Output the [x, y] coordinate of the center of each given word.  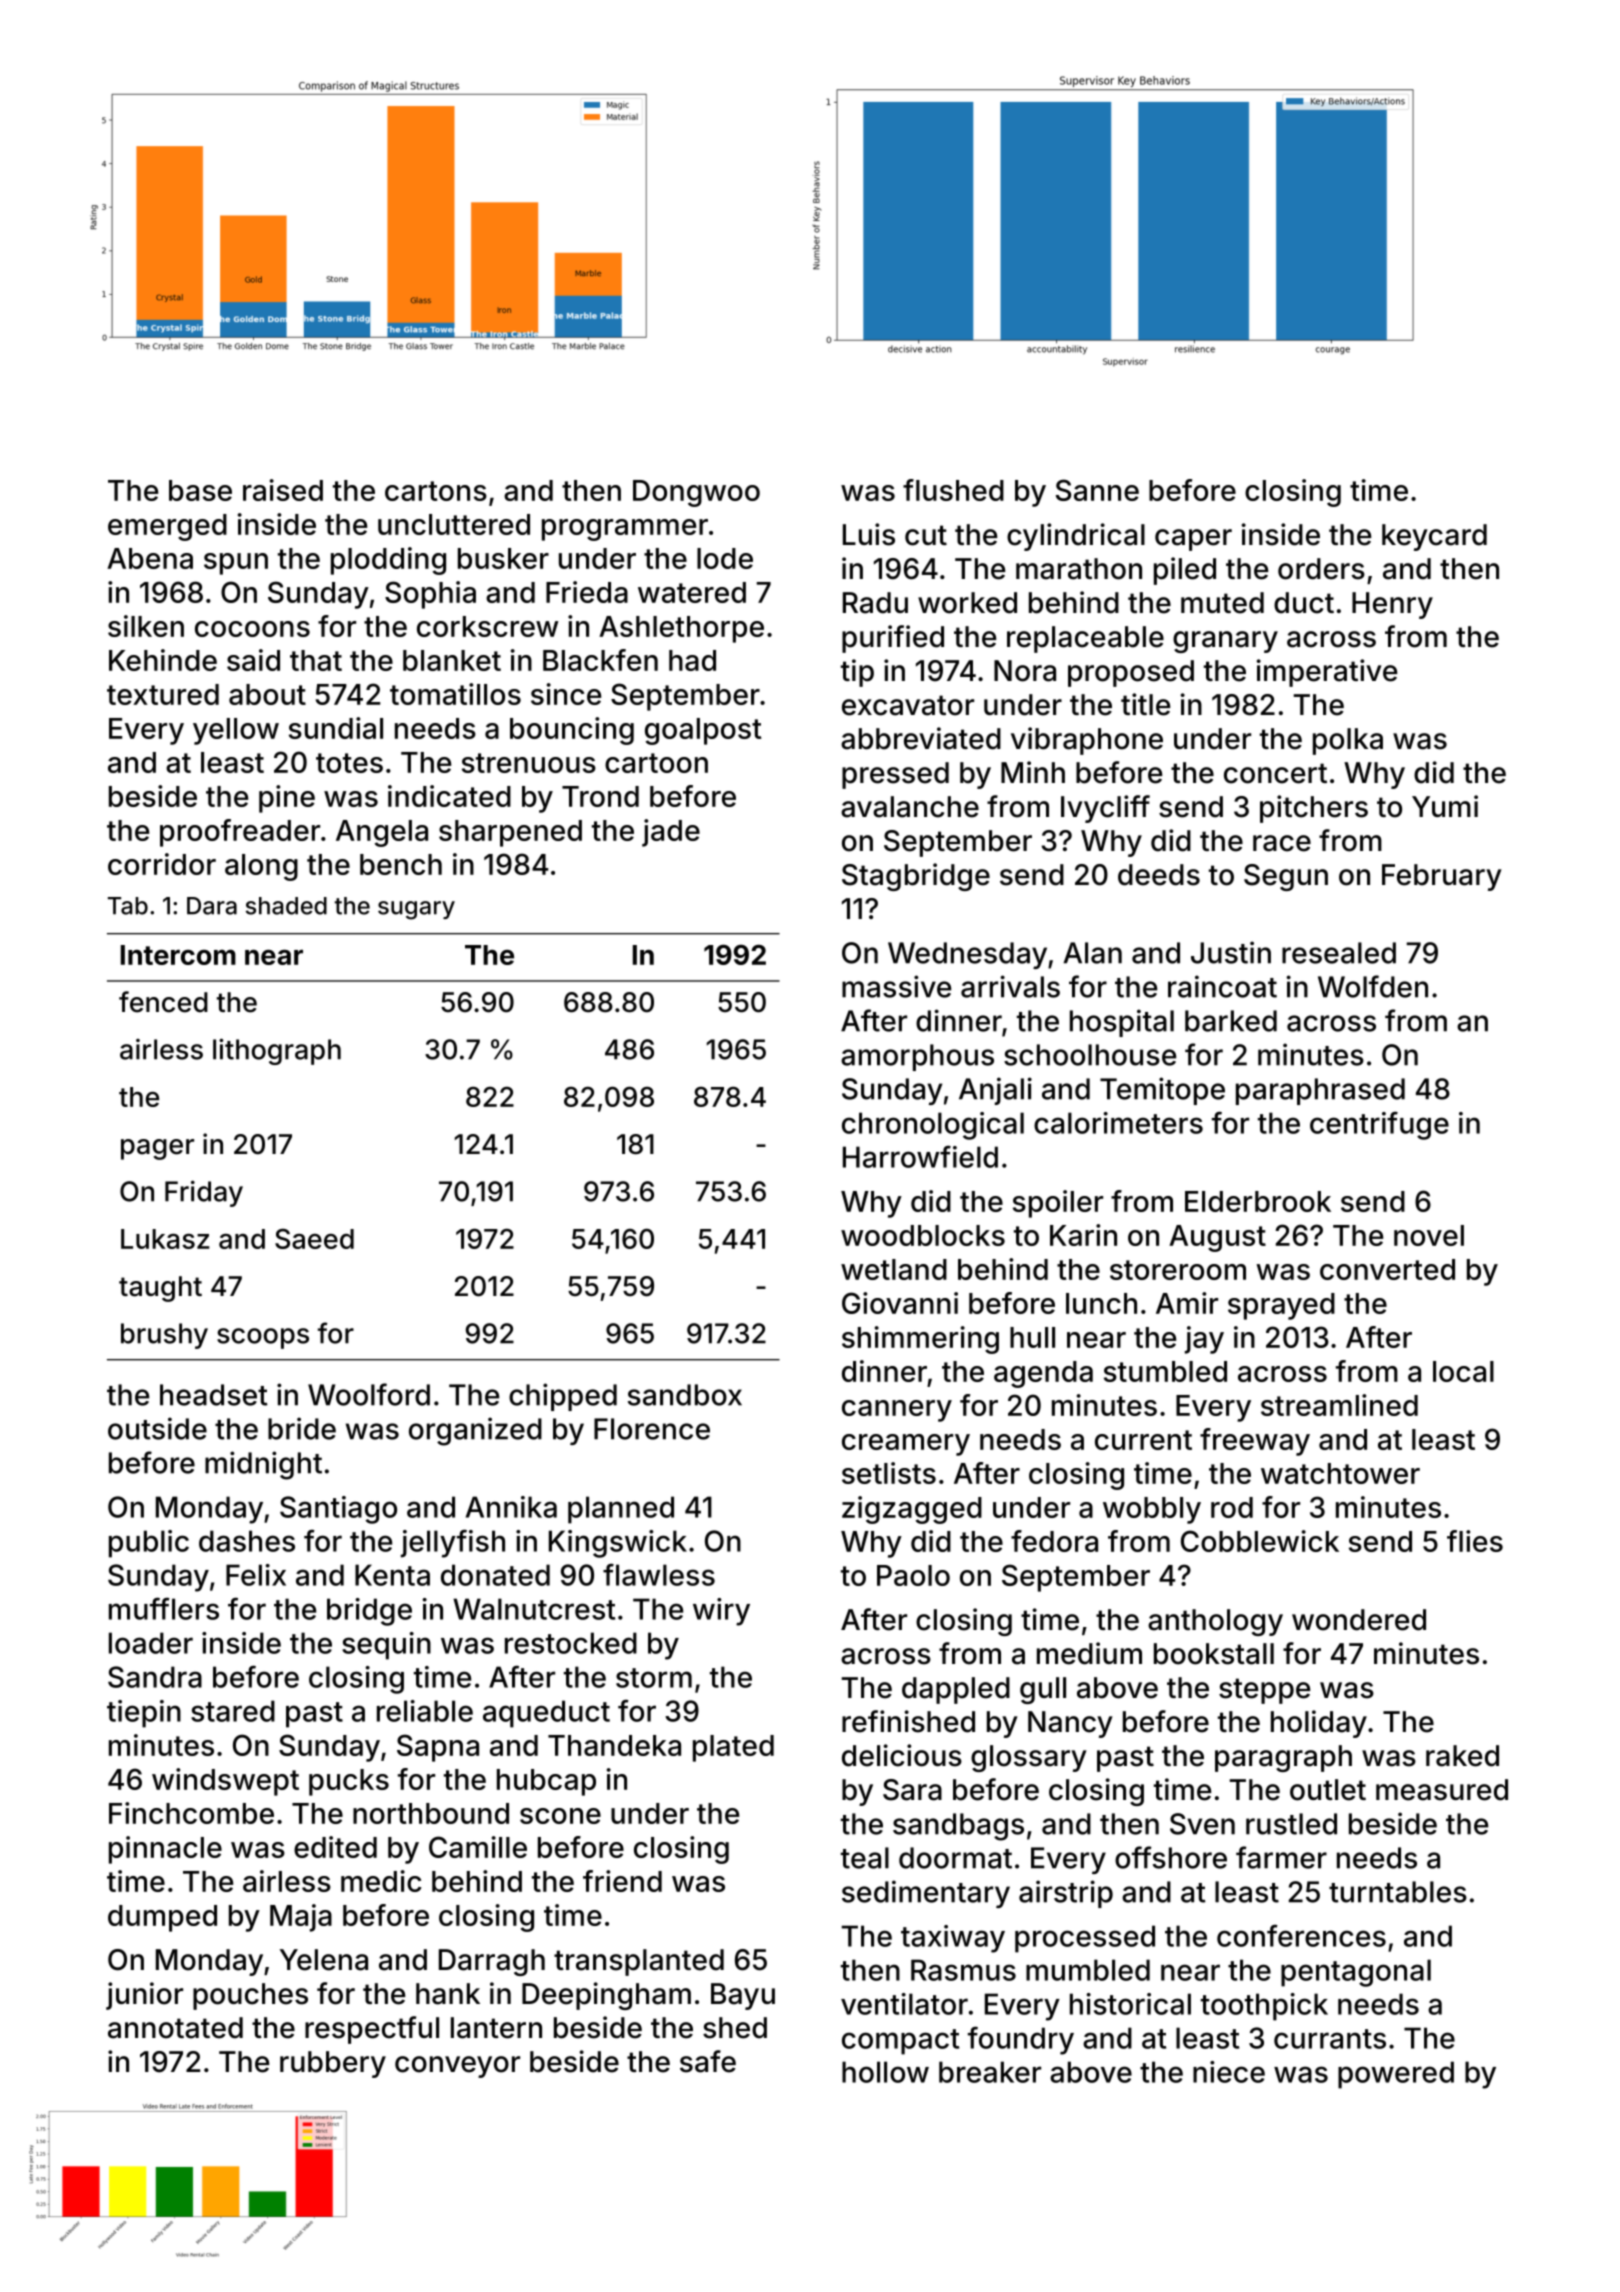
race [1282, 843]
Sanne [1097, 490]
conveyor [457, 2067]
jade [671, 833]
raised [283, 490]
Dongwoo [696, 493]
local [1463, 1371]
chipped [563, 1397]
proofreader [240, 833]
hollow [885, 2072]
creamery [906, 1445]
